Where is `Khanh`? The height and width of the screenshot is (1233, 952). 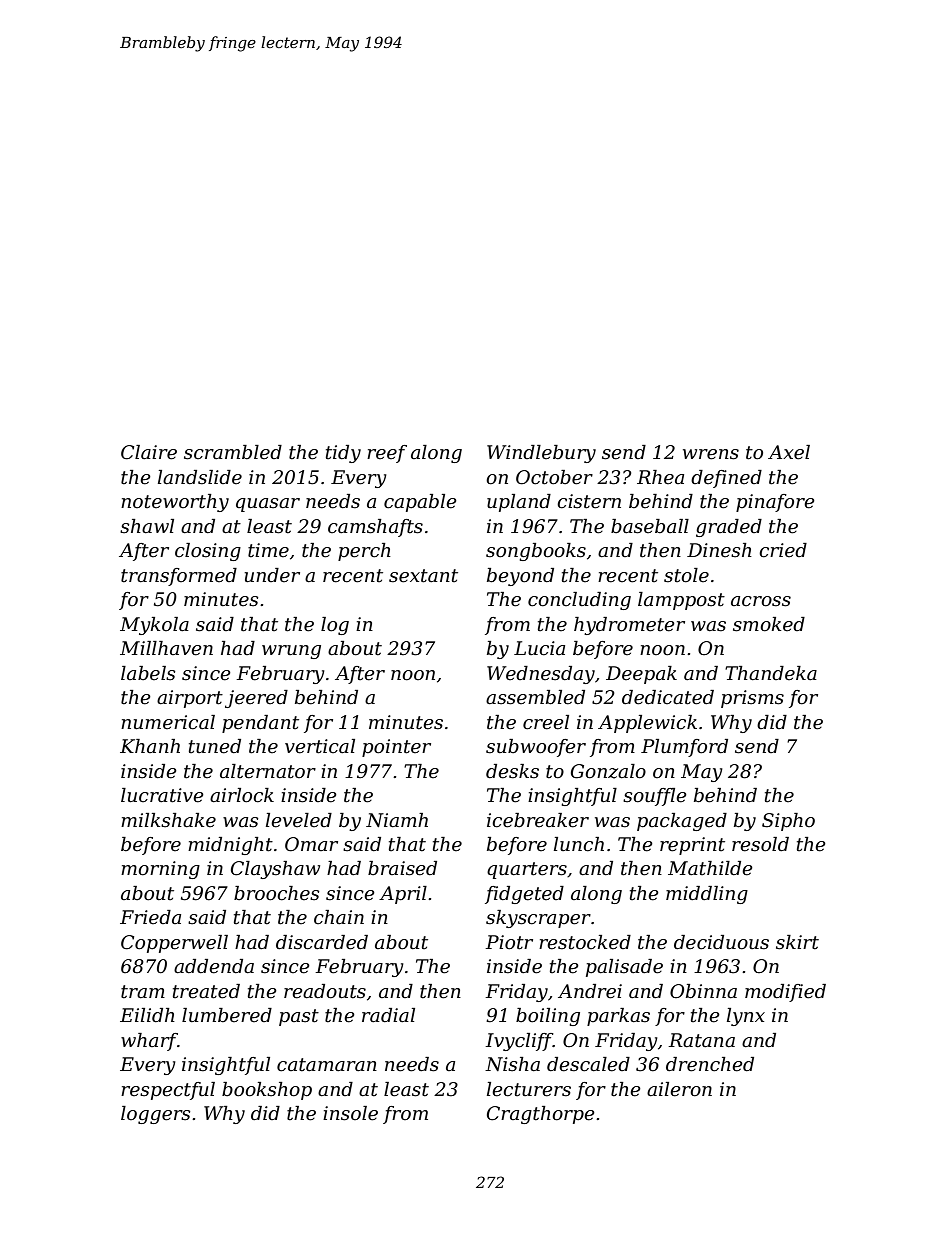 Khanh is located at coordinates (150, 746).
